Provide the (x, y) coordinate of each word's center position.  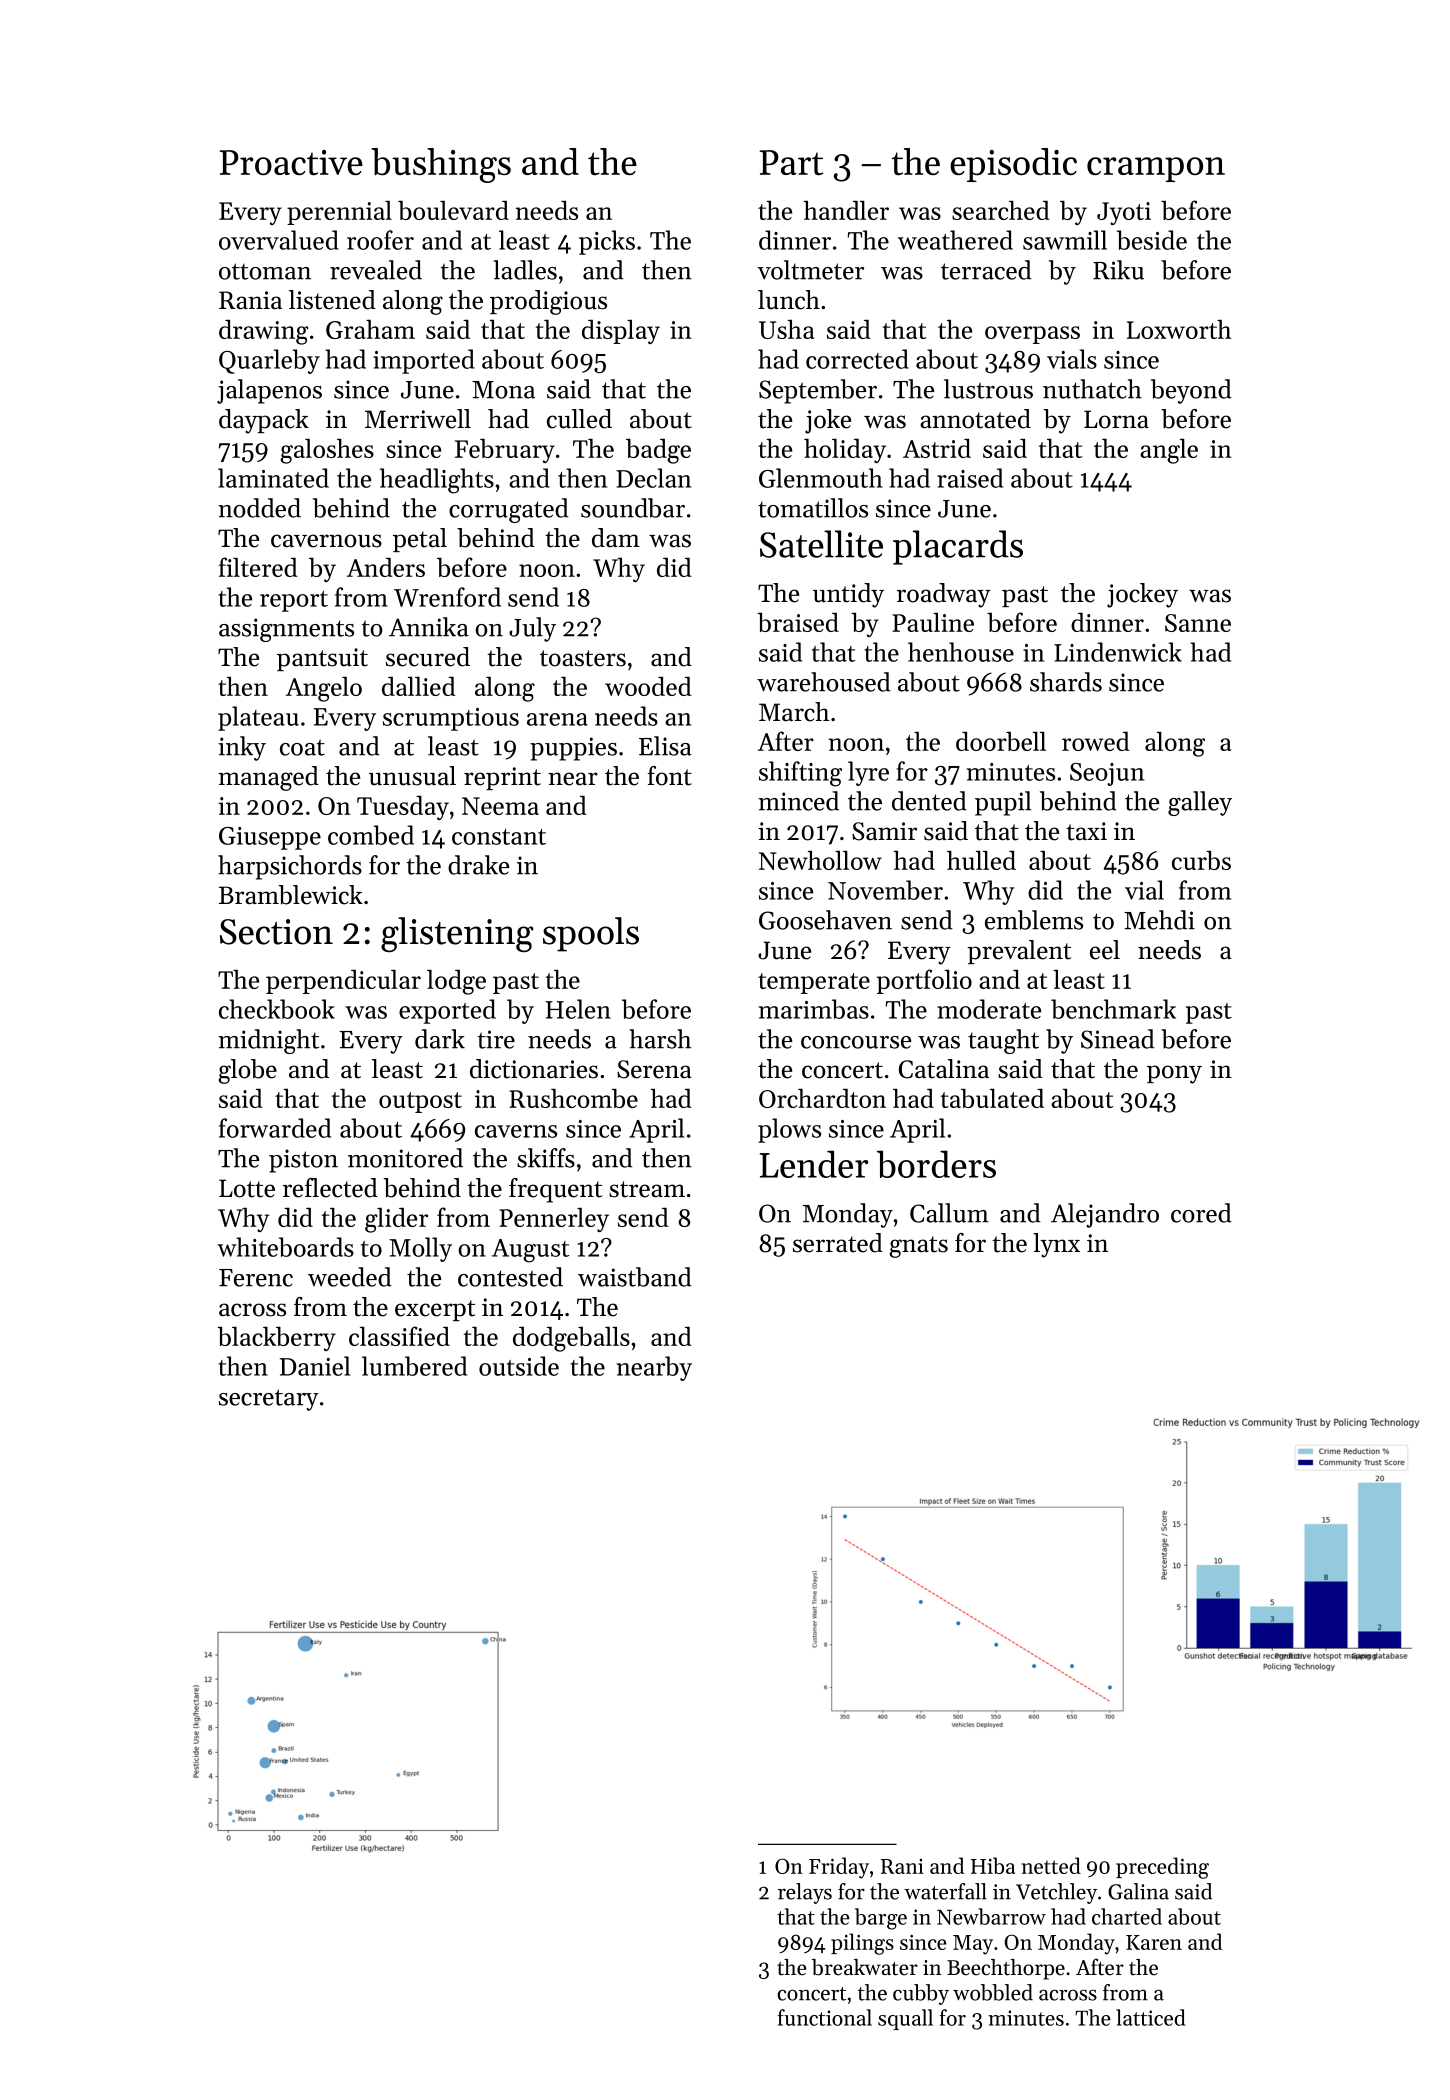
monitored (405, 1158)
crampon (1156, 169)
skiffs (546, 1158)
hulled (981, 860)
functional (824, 2017)
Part (791, 163)
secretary (269, 1400)
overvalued (279, 240)
